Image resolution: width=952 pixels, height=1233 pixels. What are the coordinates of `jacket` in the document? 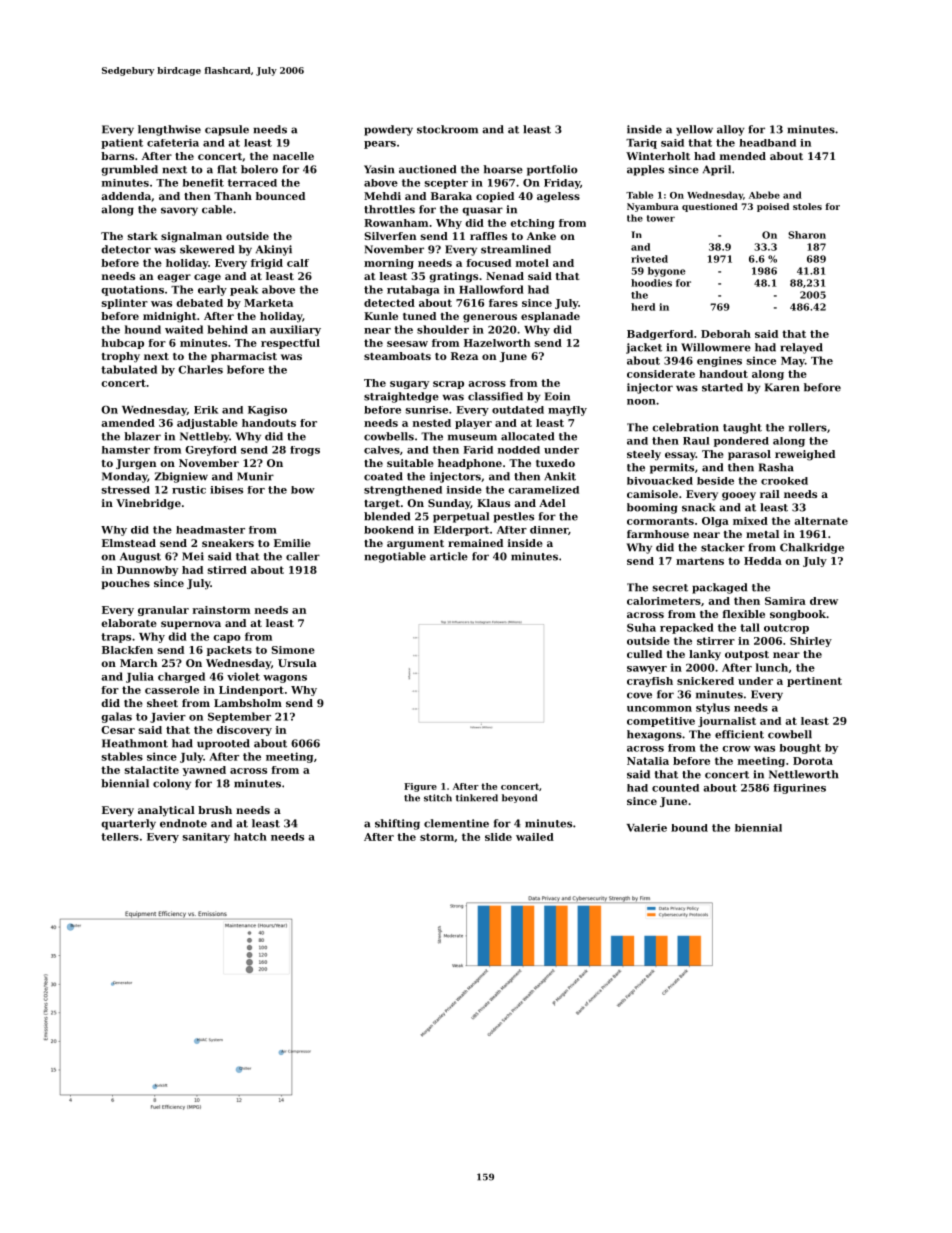 It's located at (644, 348).
